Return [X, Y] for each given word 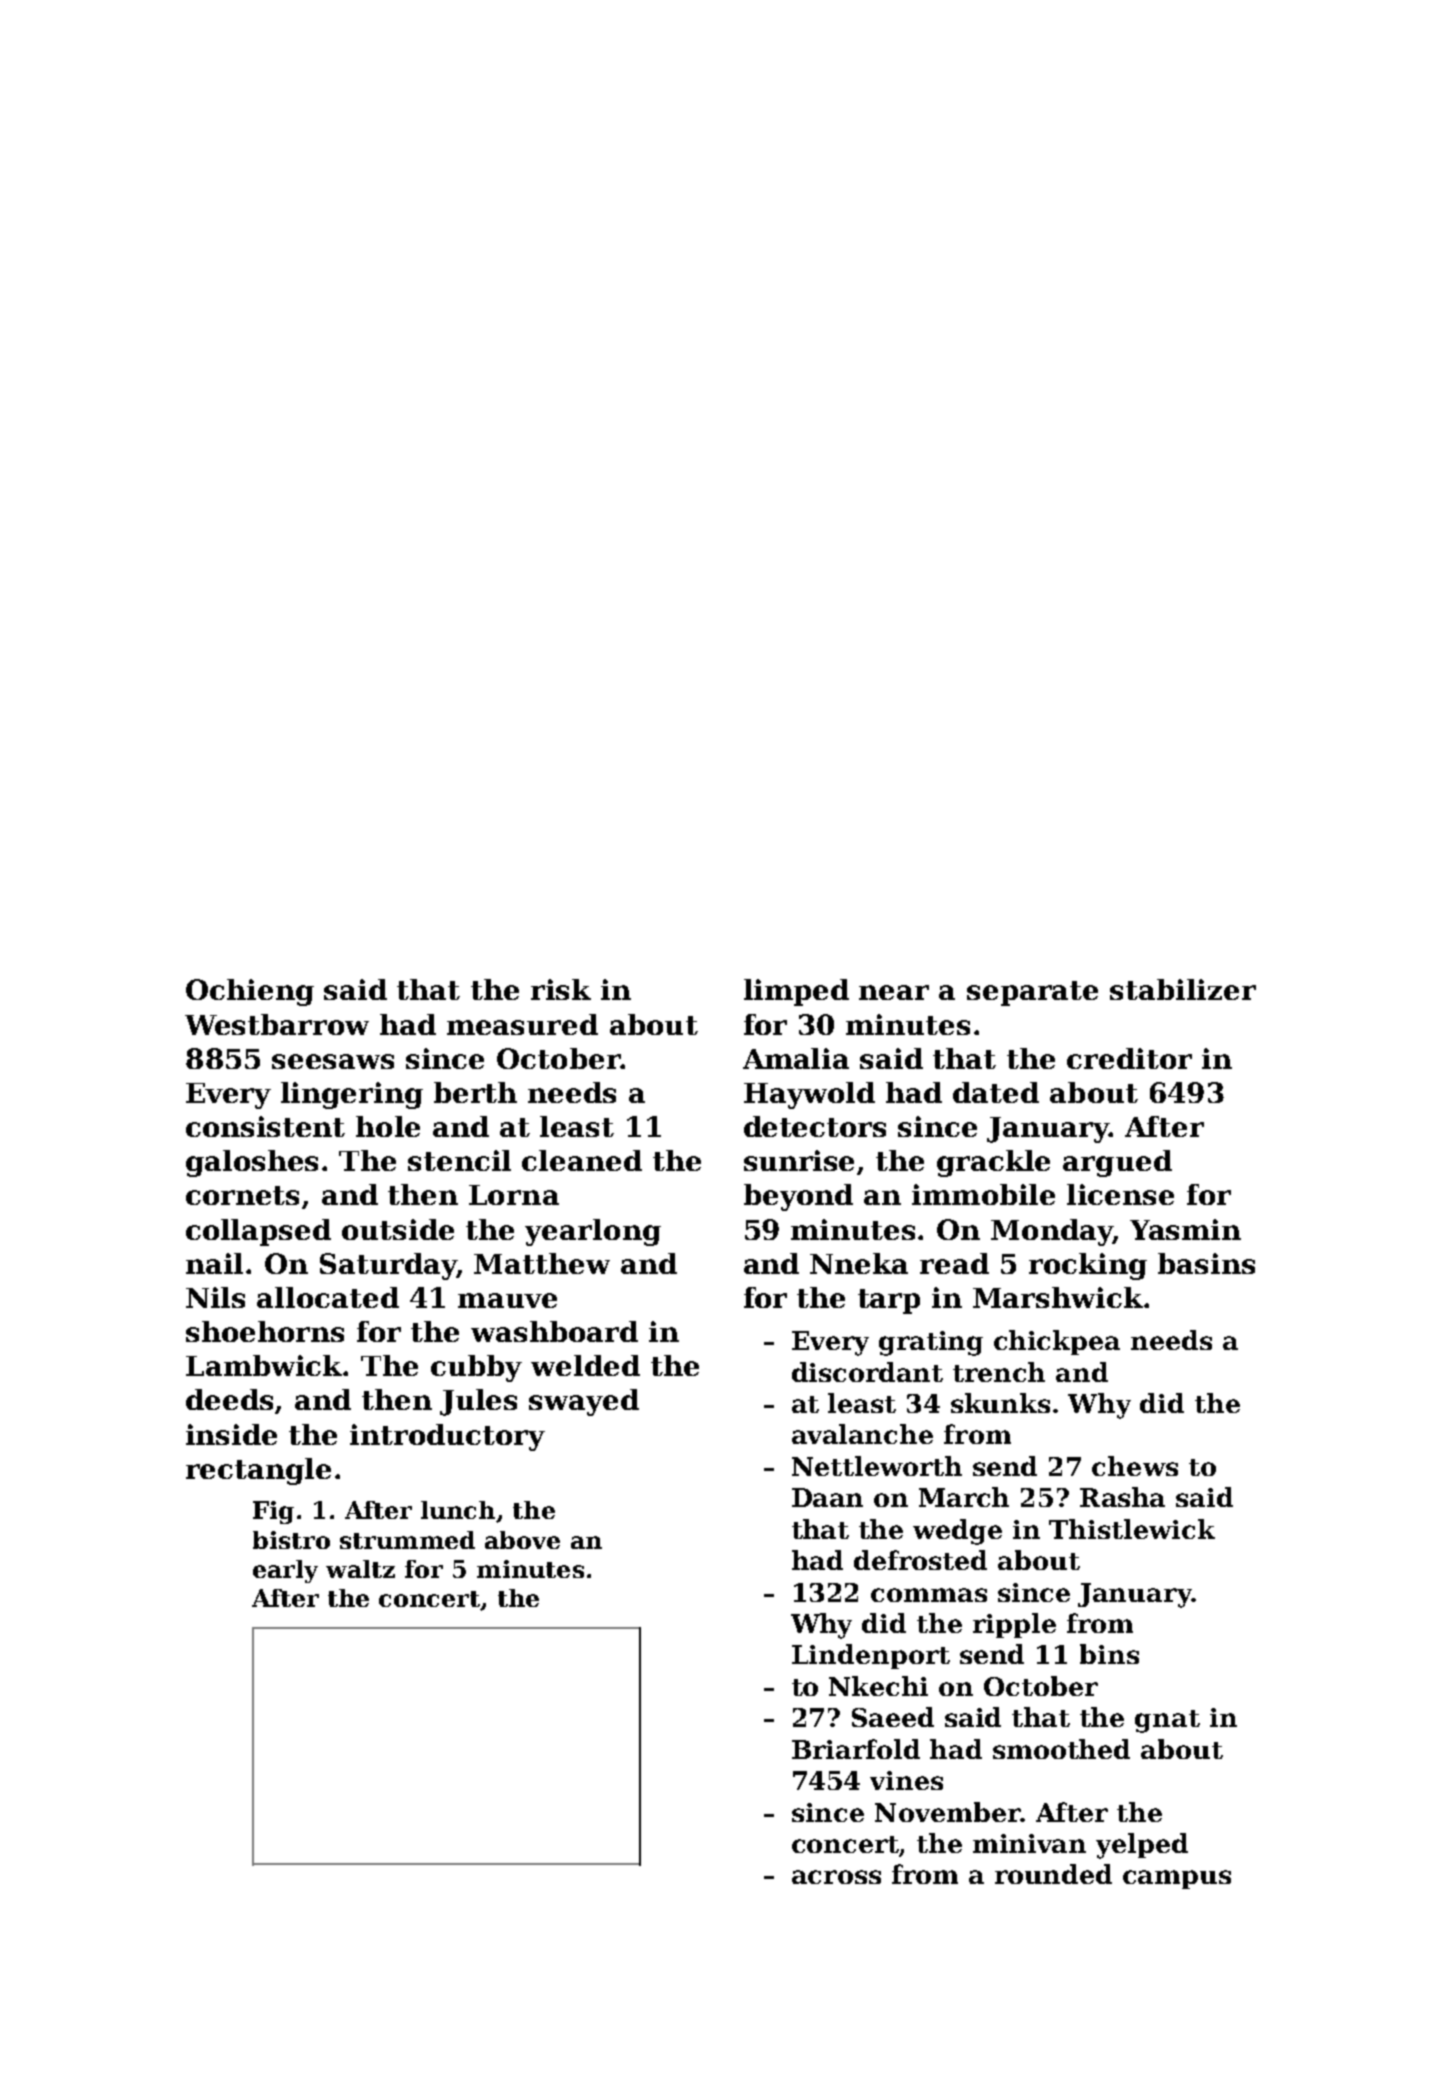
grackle [993, 1163]
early [285, 1571]
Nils [215, 1297]
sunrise [799, 1160]
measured [522, 1024]
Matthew [542, 1263]
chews [1135, 1466]
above [522, 1540]
